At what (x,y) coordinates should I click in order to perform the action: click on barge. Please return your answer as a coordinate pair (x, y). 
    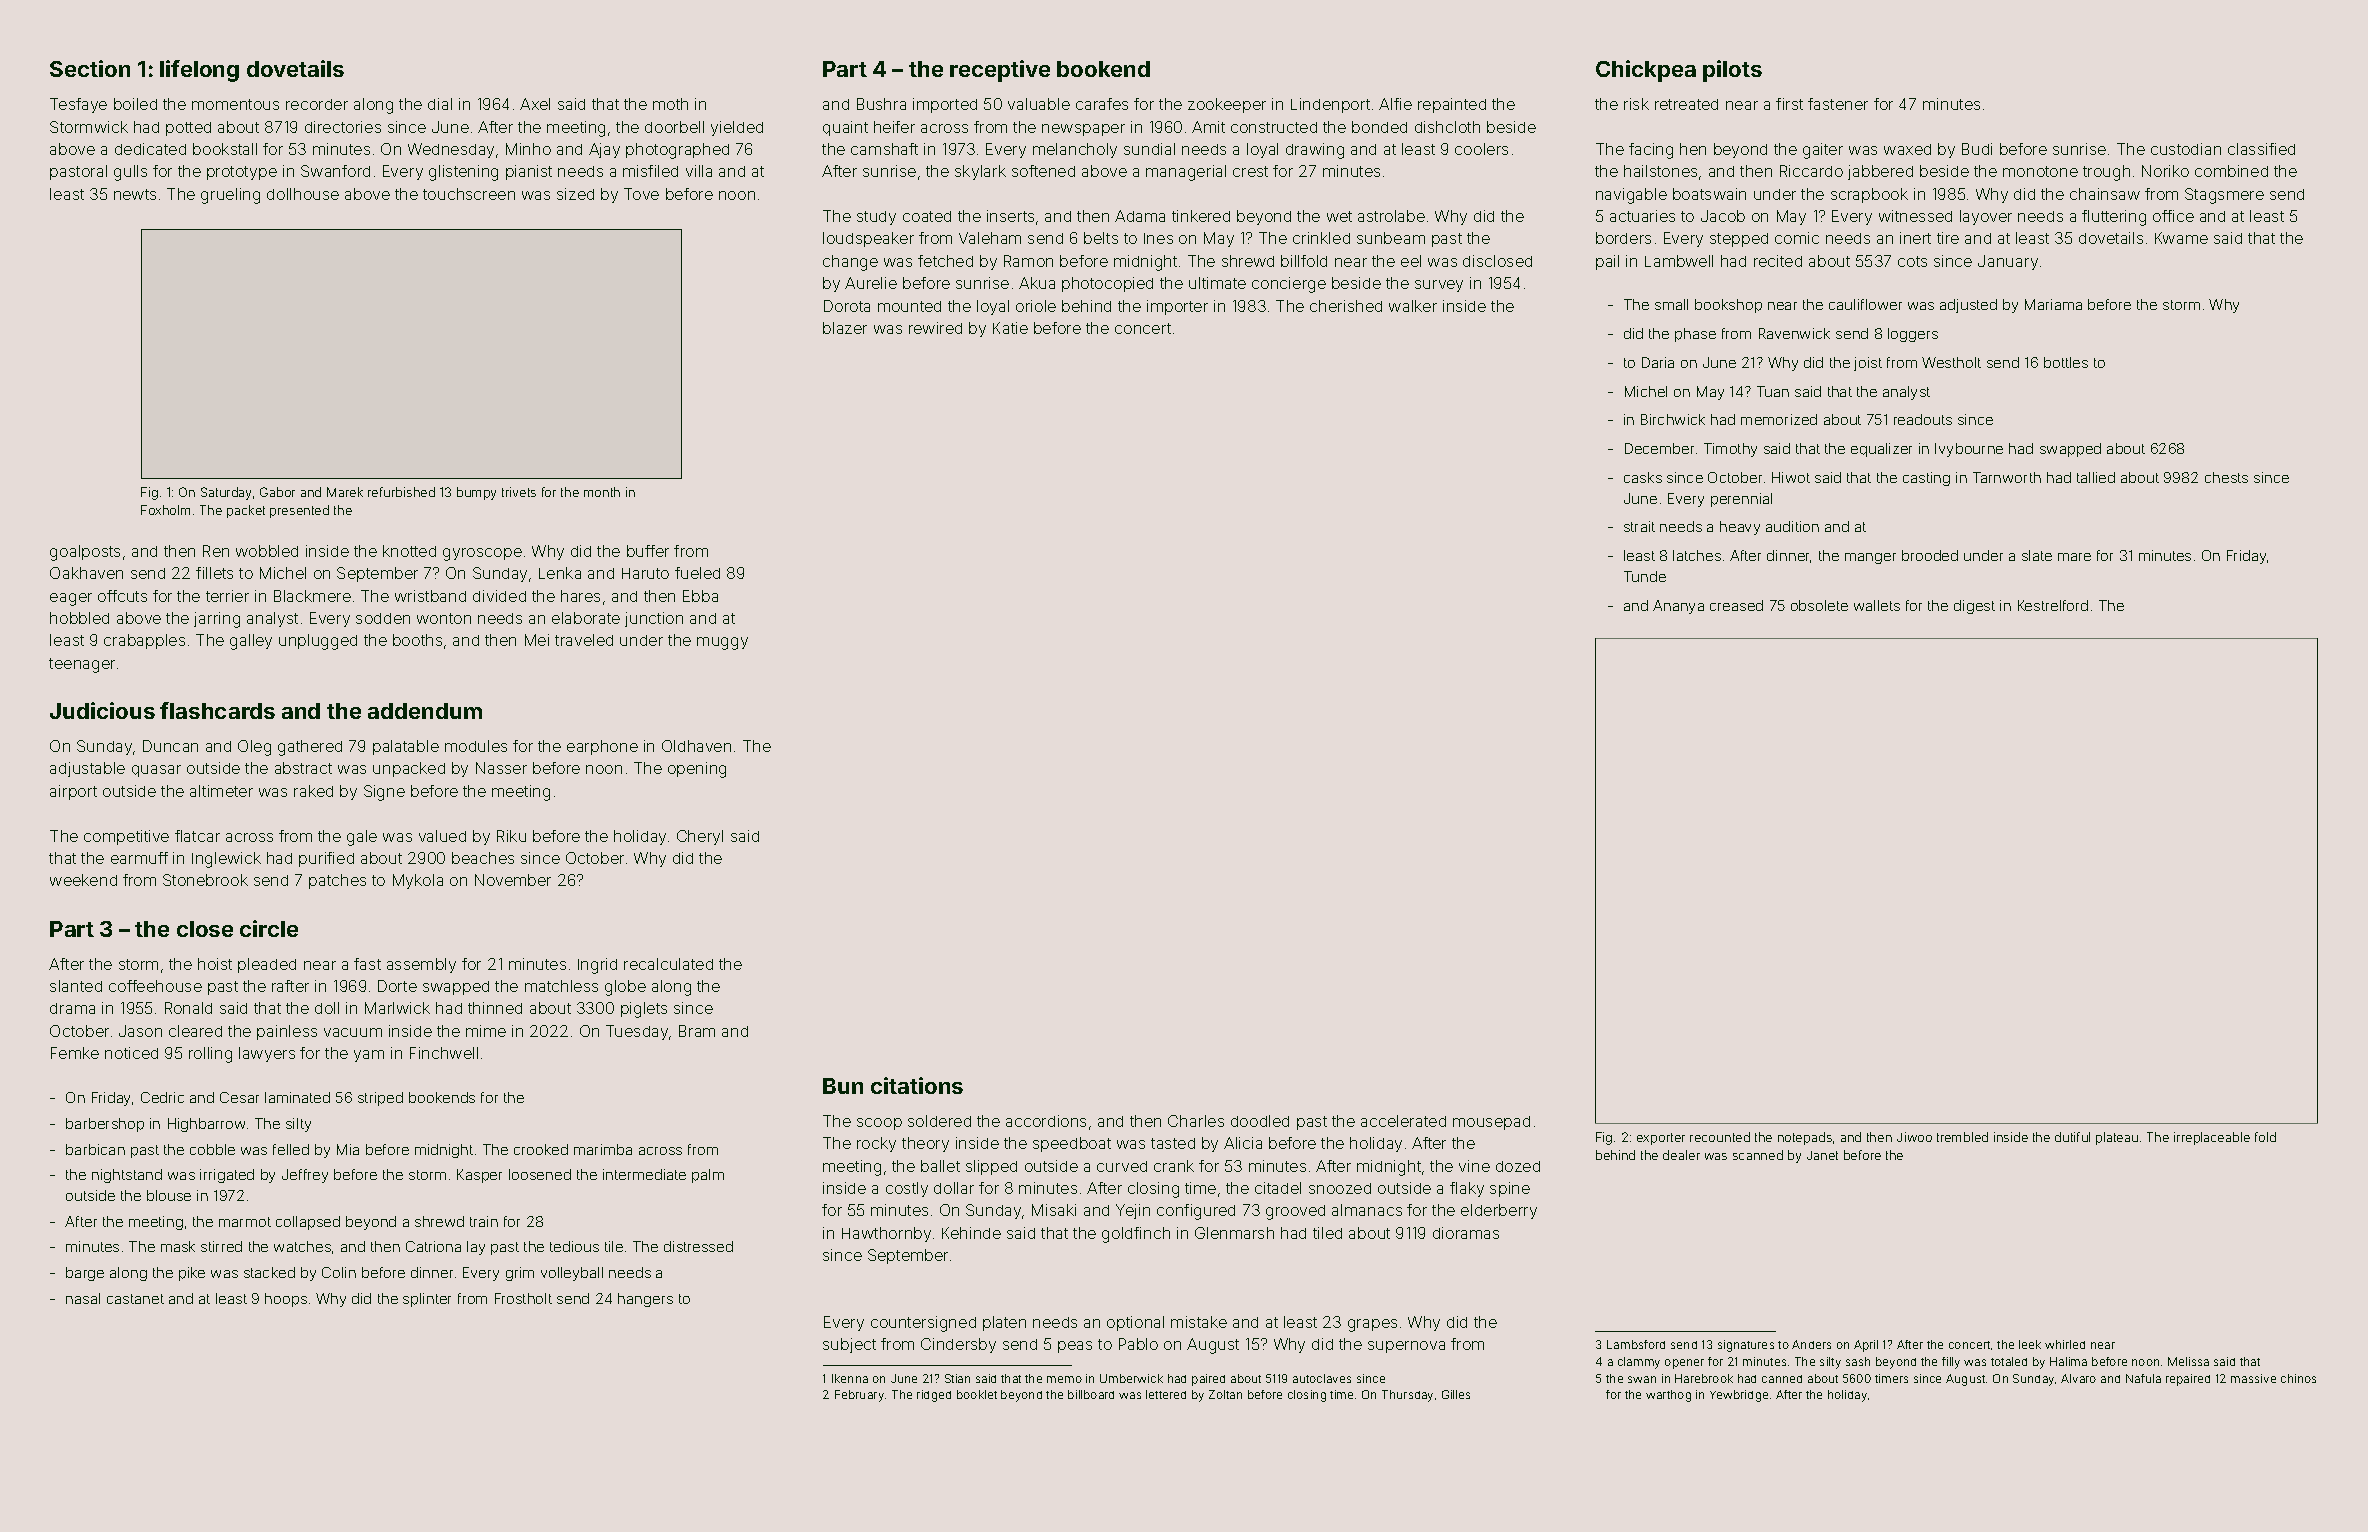
    Looking at the image, I should click on (85, 1274).
